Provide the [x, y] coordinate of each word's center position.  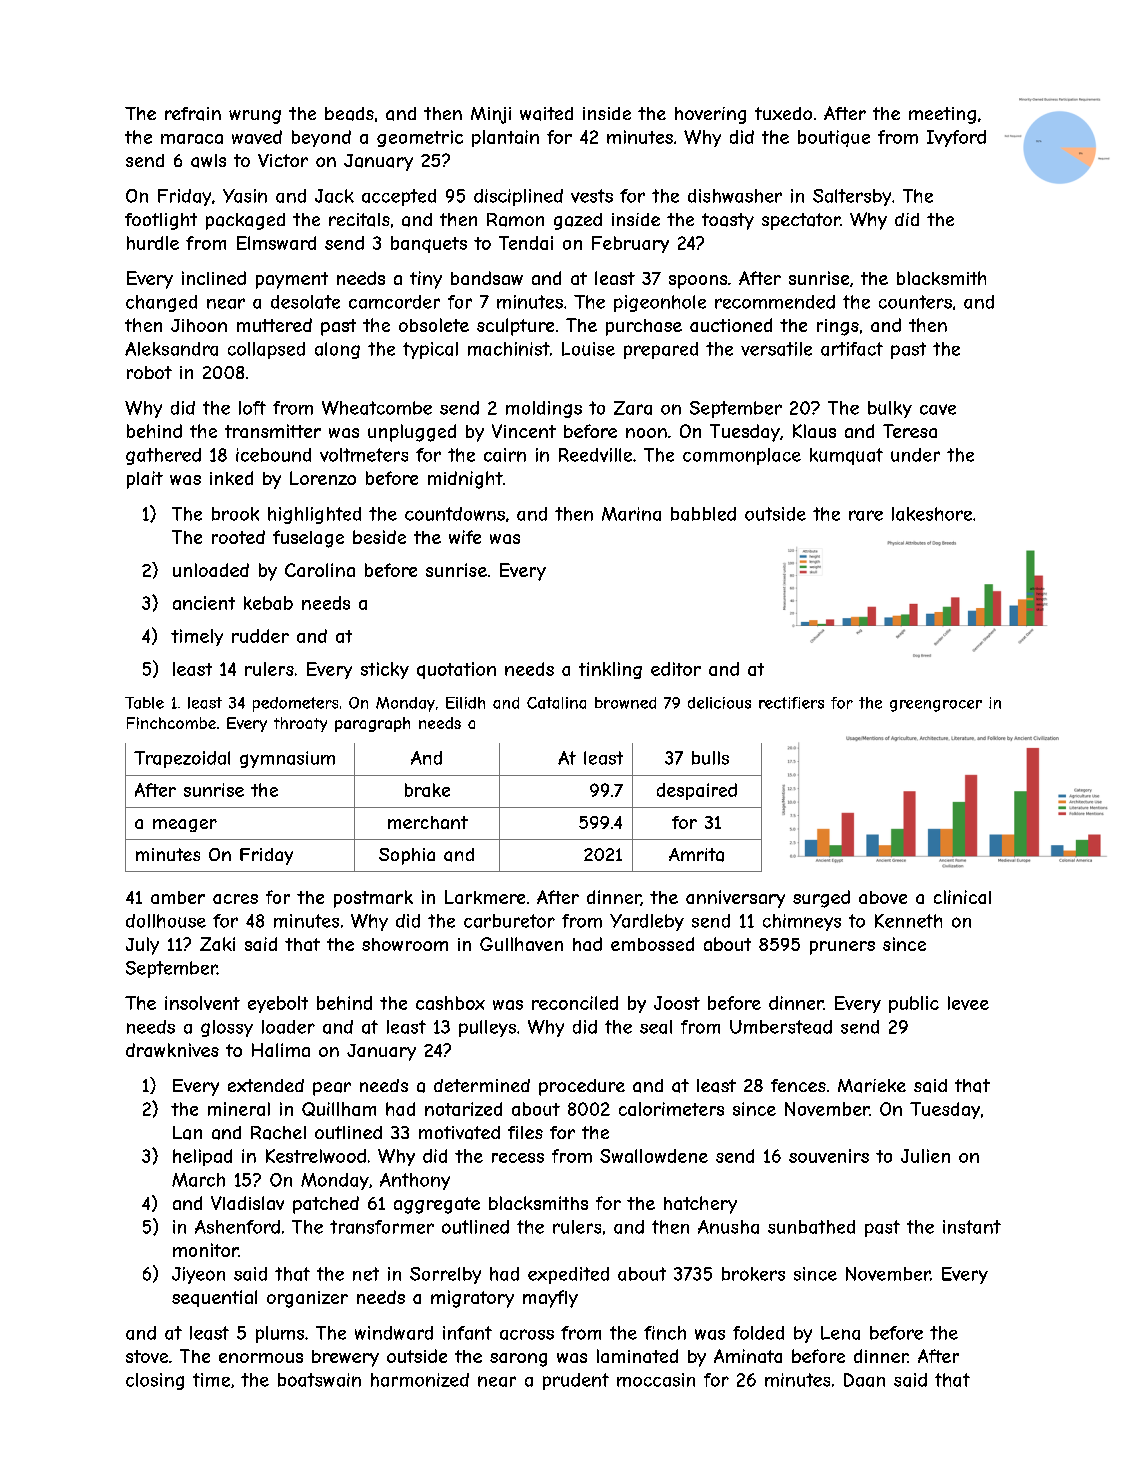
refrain [193, 114]
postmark [373, 899]
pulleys [487, 1028]
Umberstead [781, 1027]
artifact [852, 349]
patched [326, 1205]
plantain [505, 138]
